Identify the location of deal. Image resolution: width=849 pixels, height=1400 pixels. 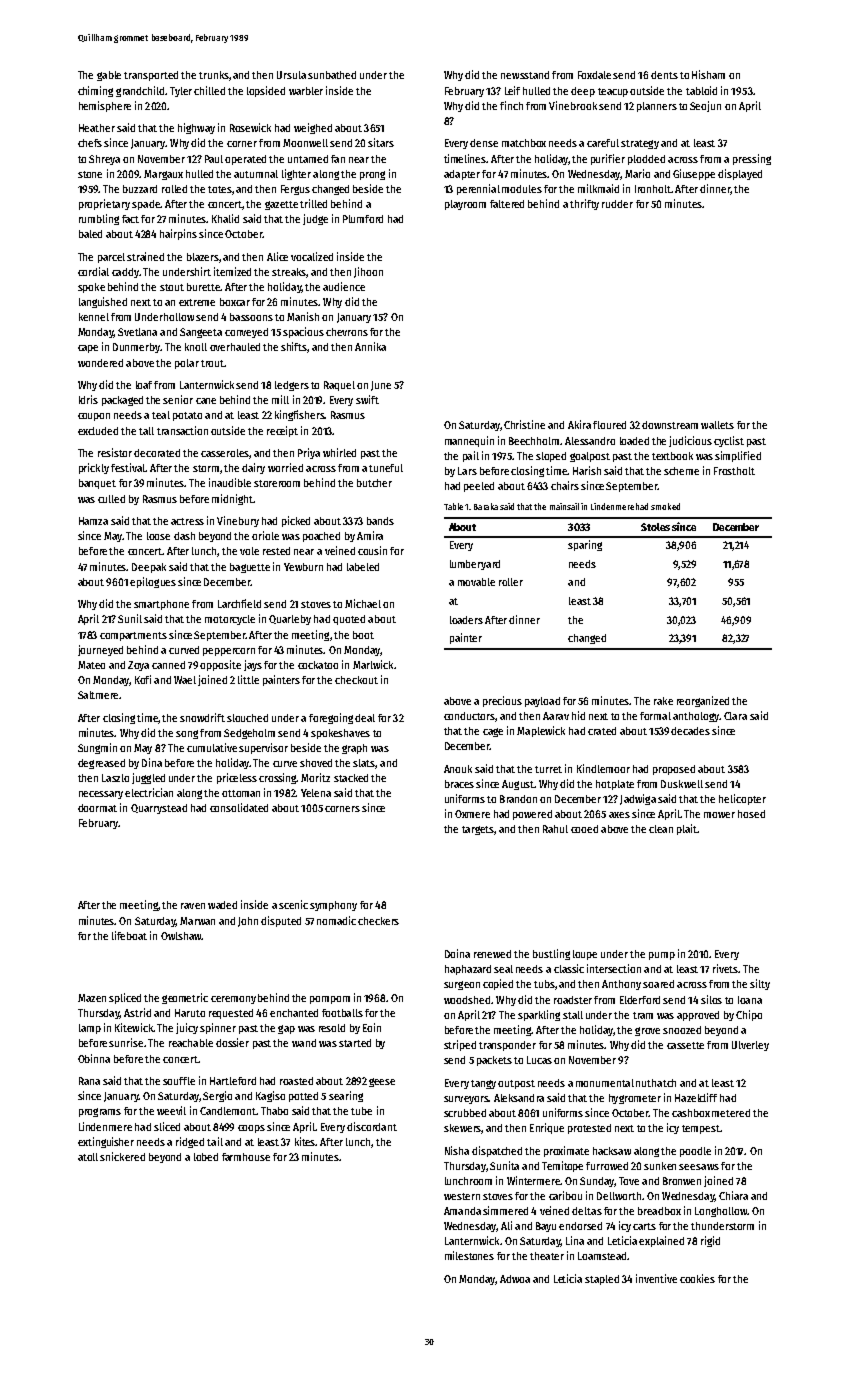
(365, 718).
